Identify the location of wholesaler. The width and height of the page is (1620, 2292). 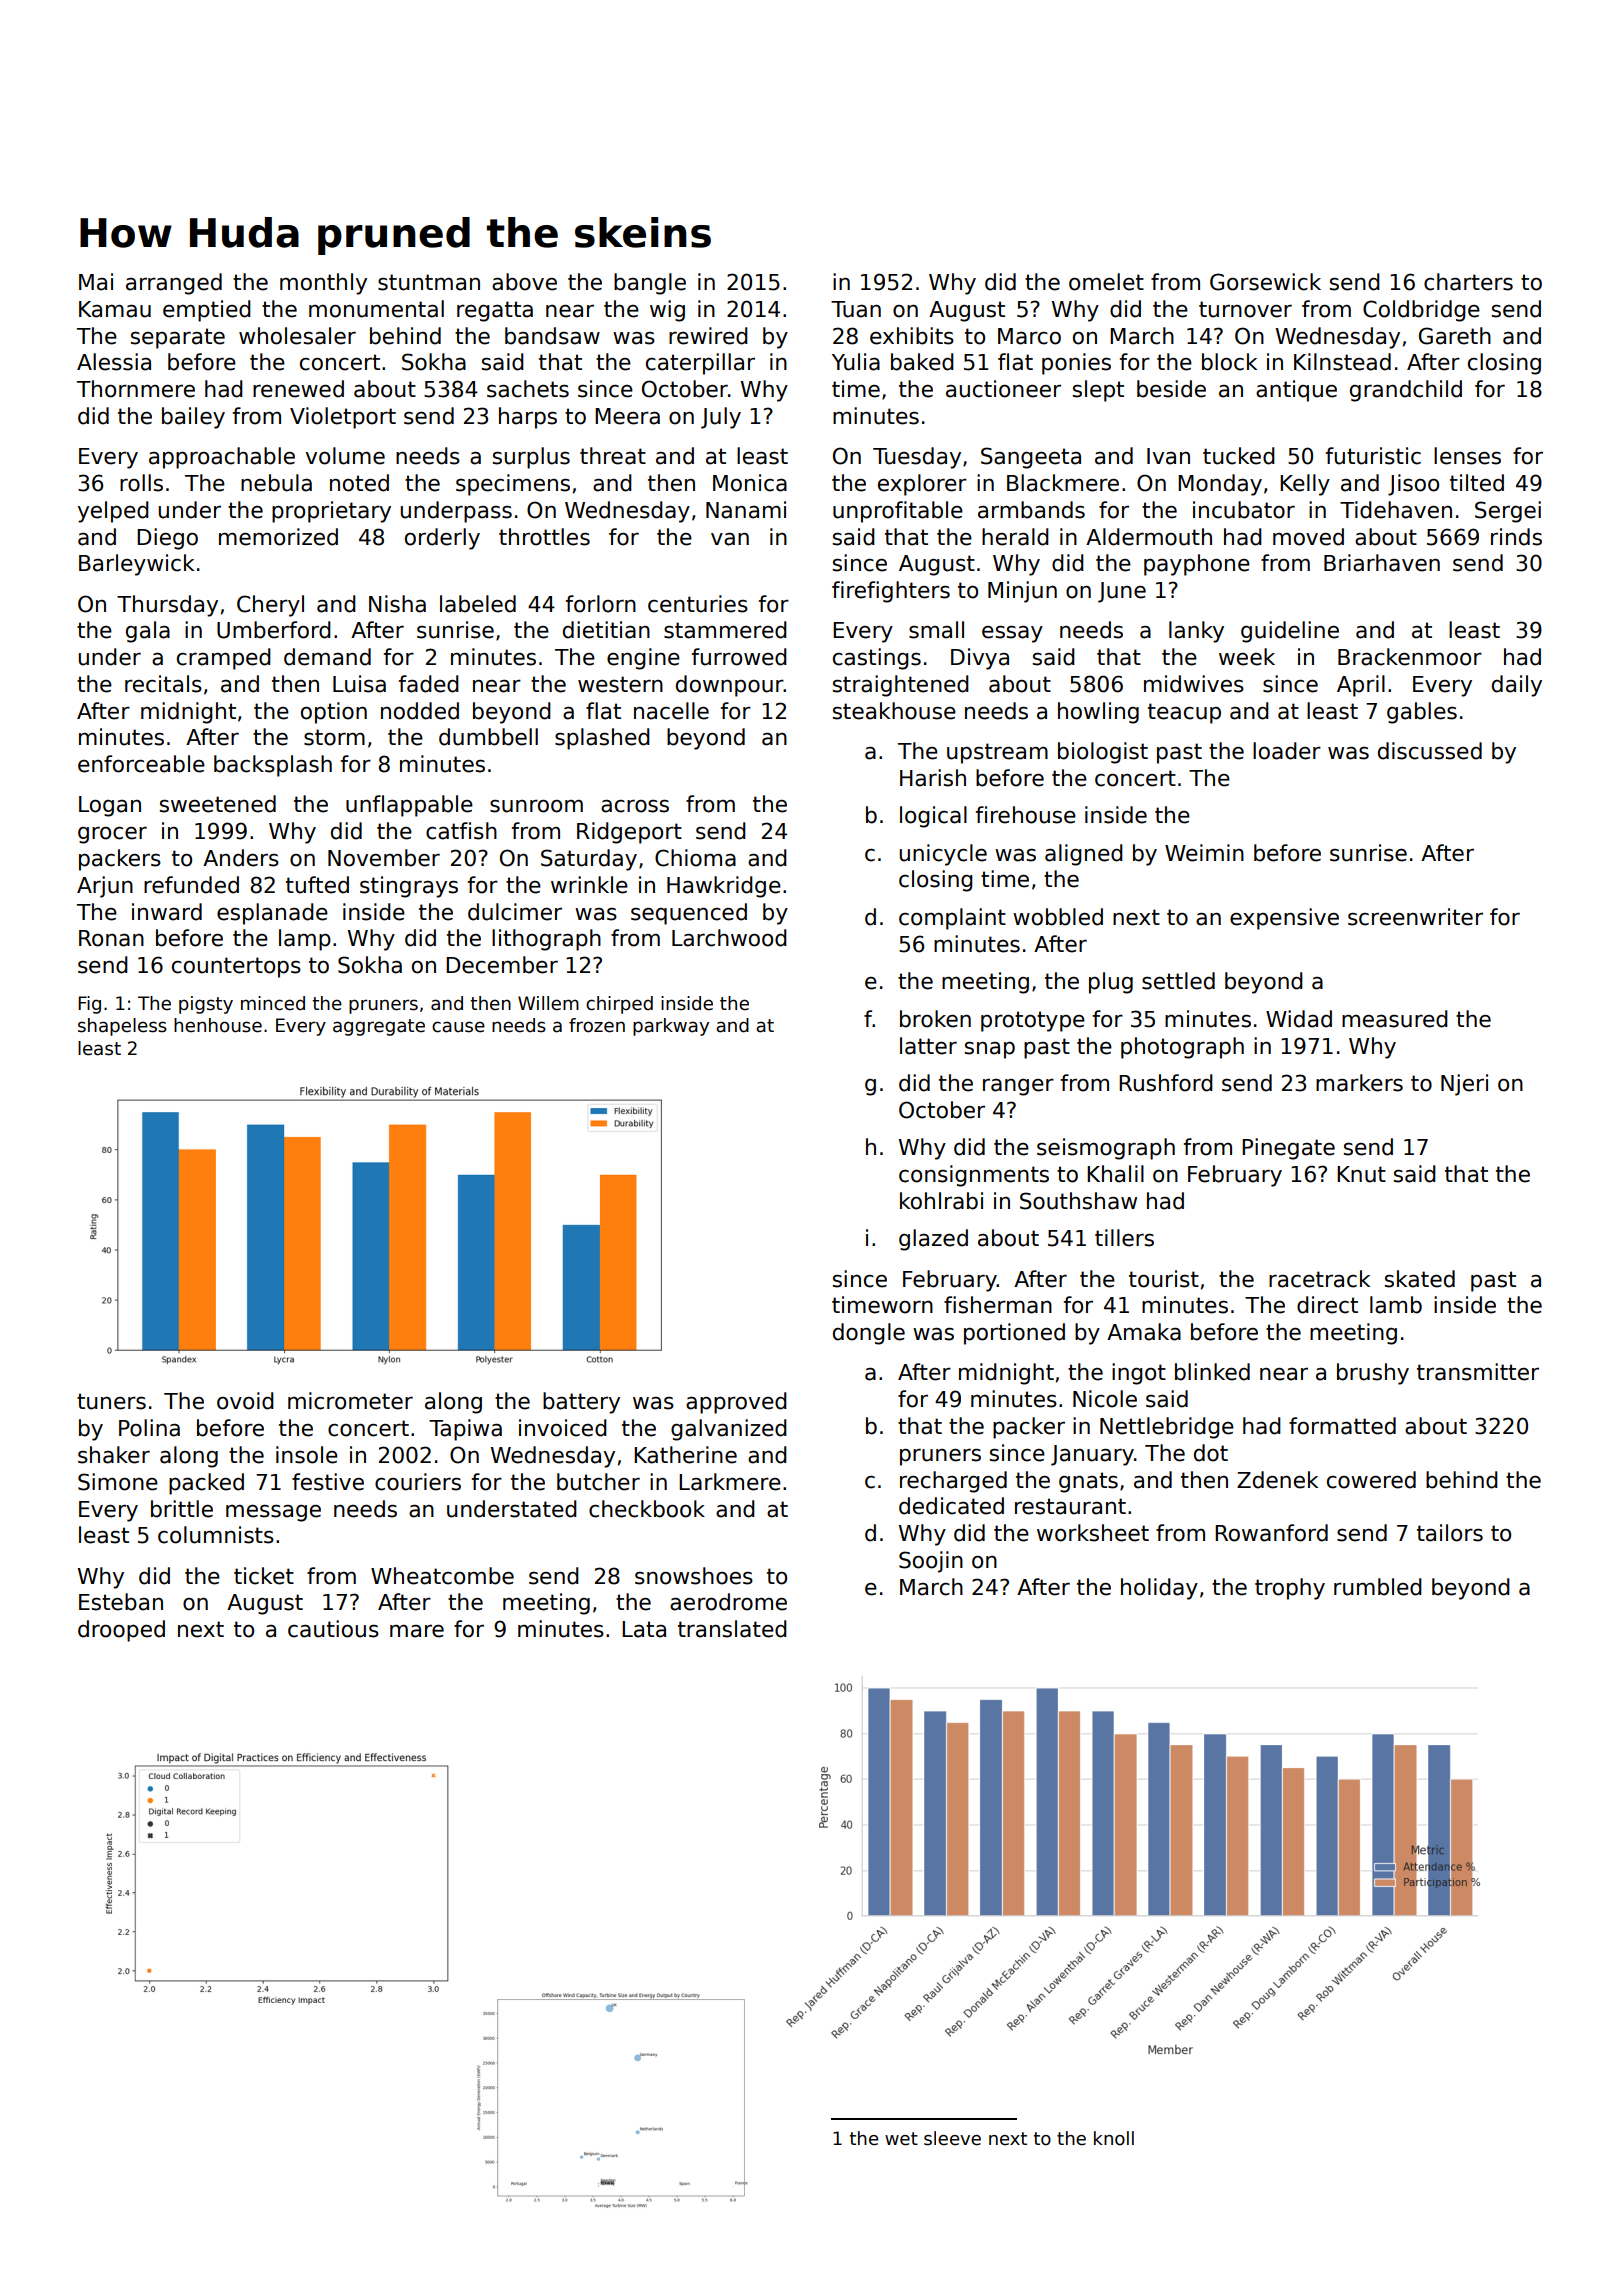
(297, 336).
